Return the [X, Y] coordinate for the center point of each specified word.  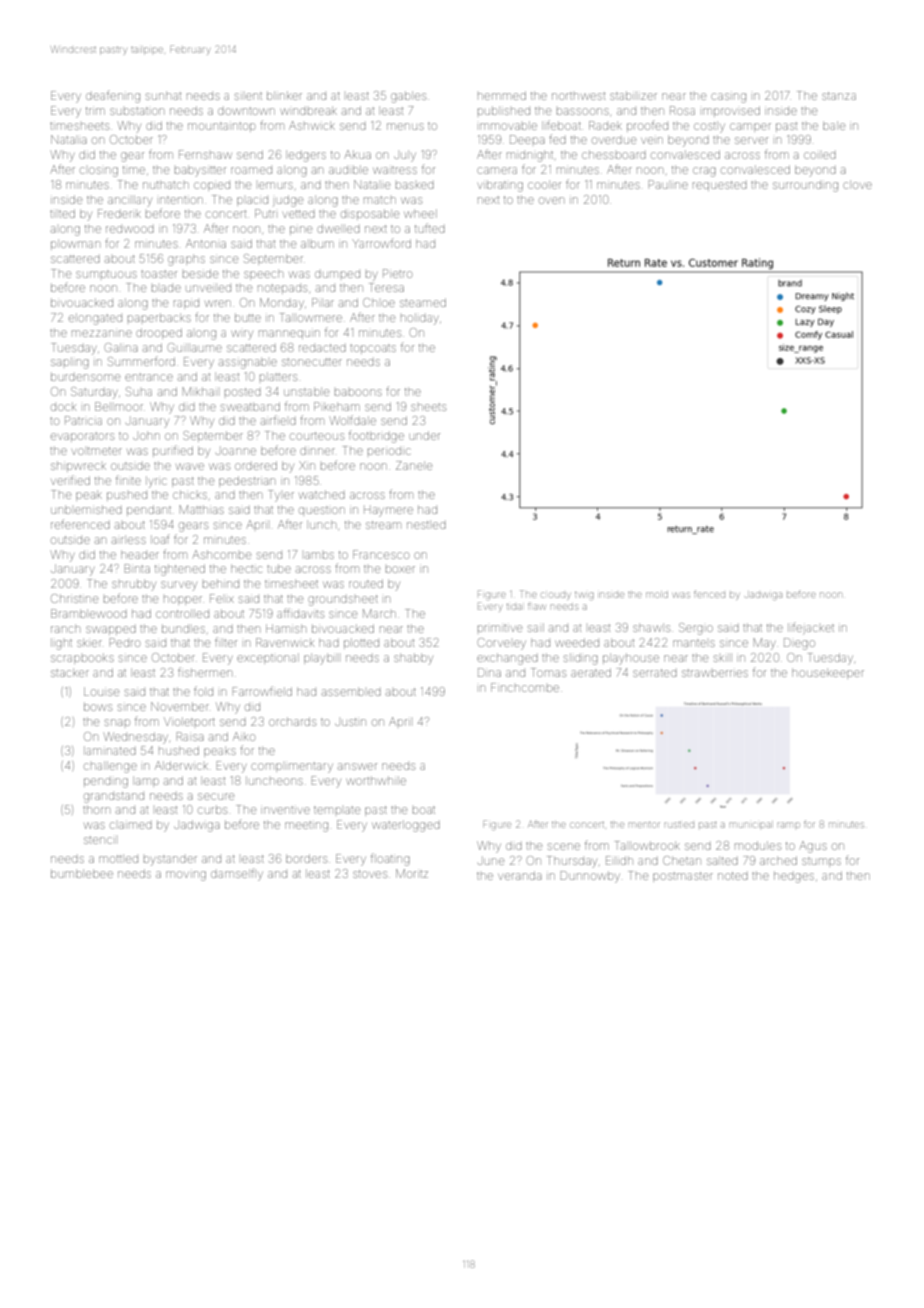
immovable [508, 125]
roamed [251, 170]
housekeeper [828, 673]
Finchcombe [525, 687]
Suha [139, 391]
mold [657, 594]
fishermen [205, 672]
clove [857, 184]
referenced [80, 524]
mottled [118, 858]
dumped [337, 274]
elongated [95, 319]
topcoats [373, 349]
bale [834, 125]
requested [720, 186]
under [424, 435]
